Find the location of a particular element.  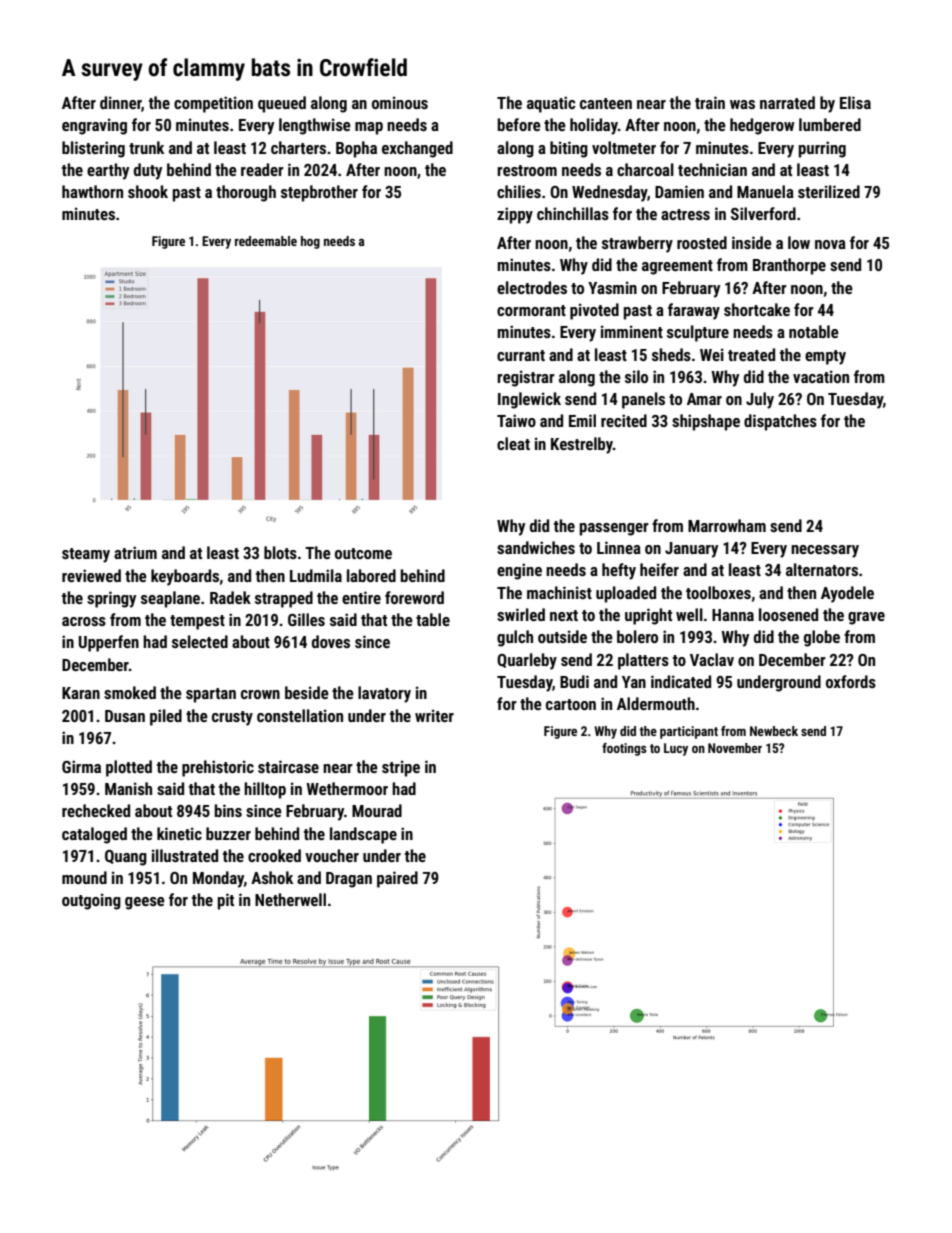

ominous is located at coordinates (400, 102).
